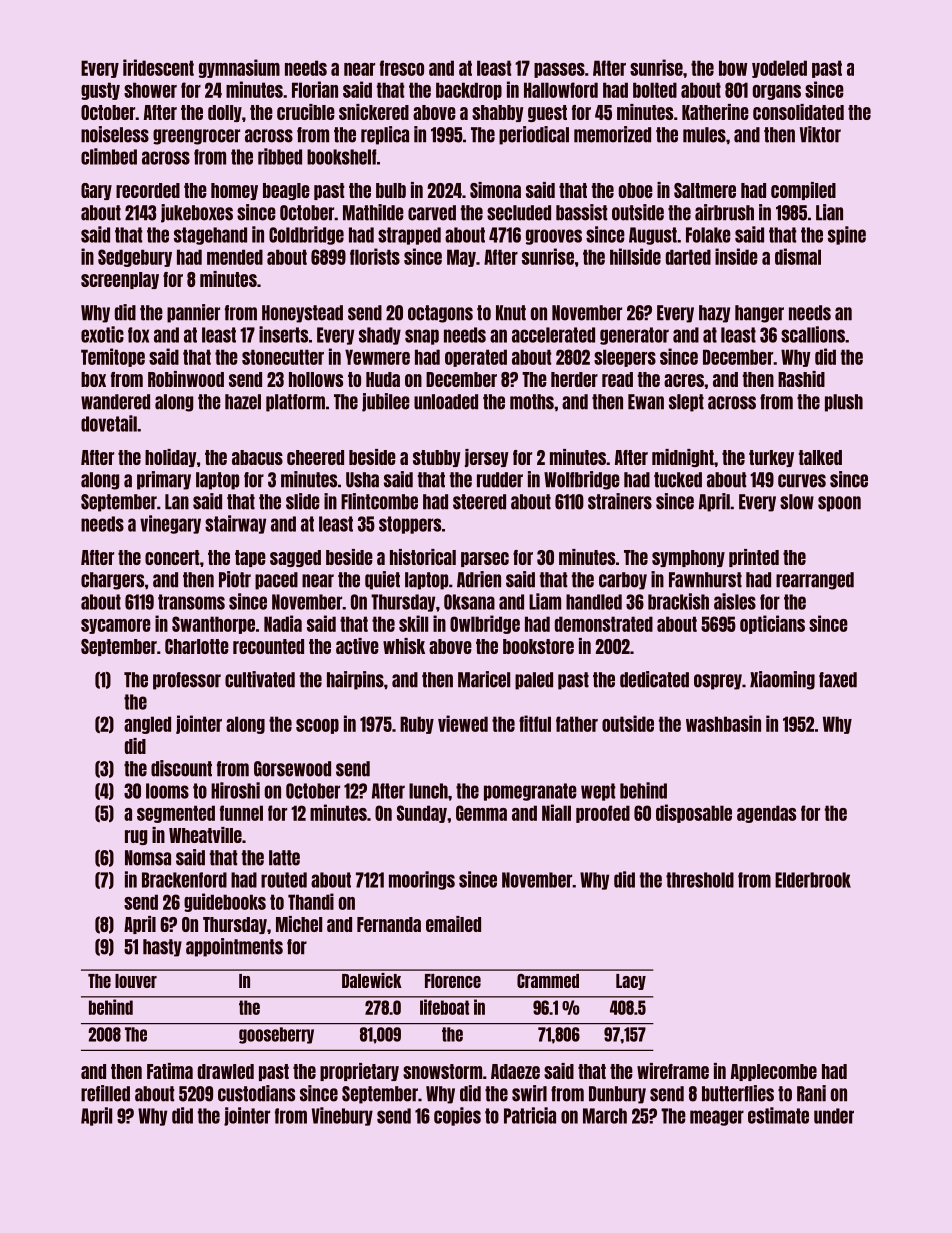 This image has height=1233, width=952. I want to click on hazy, so click(714, 314).
